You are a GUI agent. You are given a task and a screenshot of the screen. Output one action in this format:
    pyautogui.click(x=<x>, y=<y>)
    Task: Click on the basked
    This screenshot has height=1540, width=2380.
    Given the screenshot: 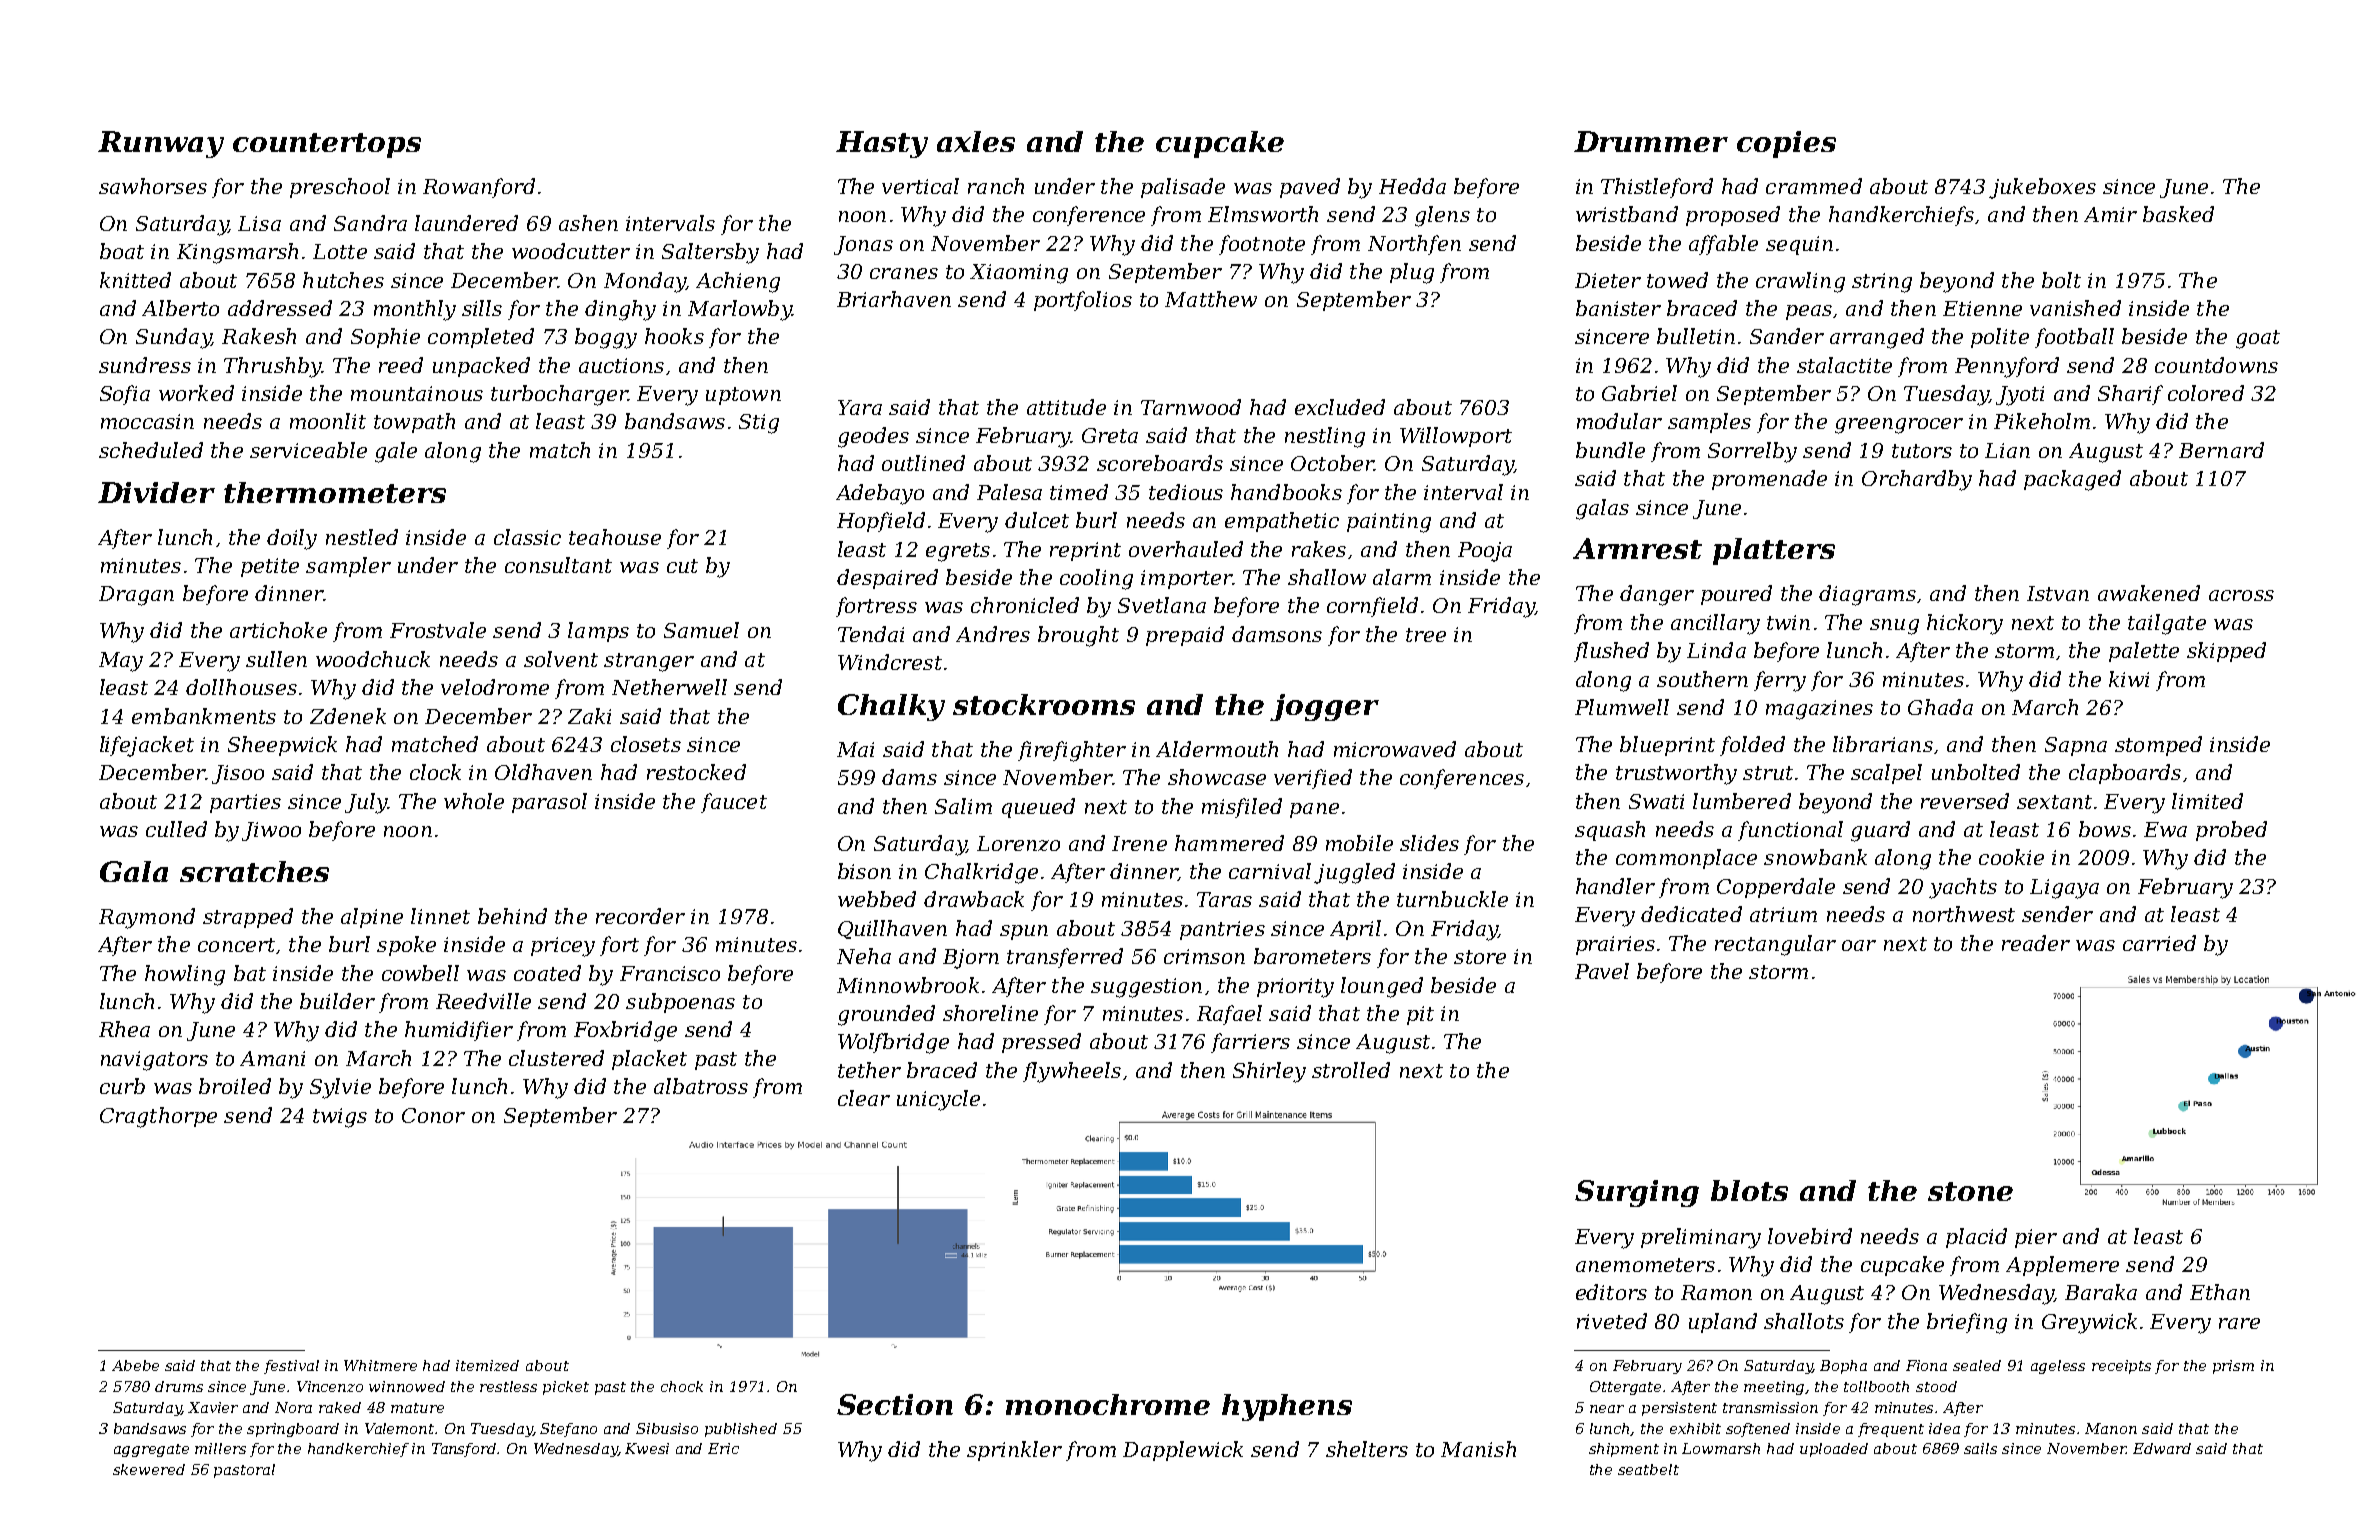 What is the action you would take?
    pyautogui.click(x=2178, y=214)
